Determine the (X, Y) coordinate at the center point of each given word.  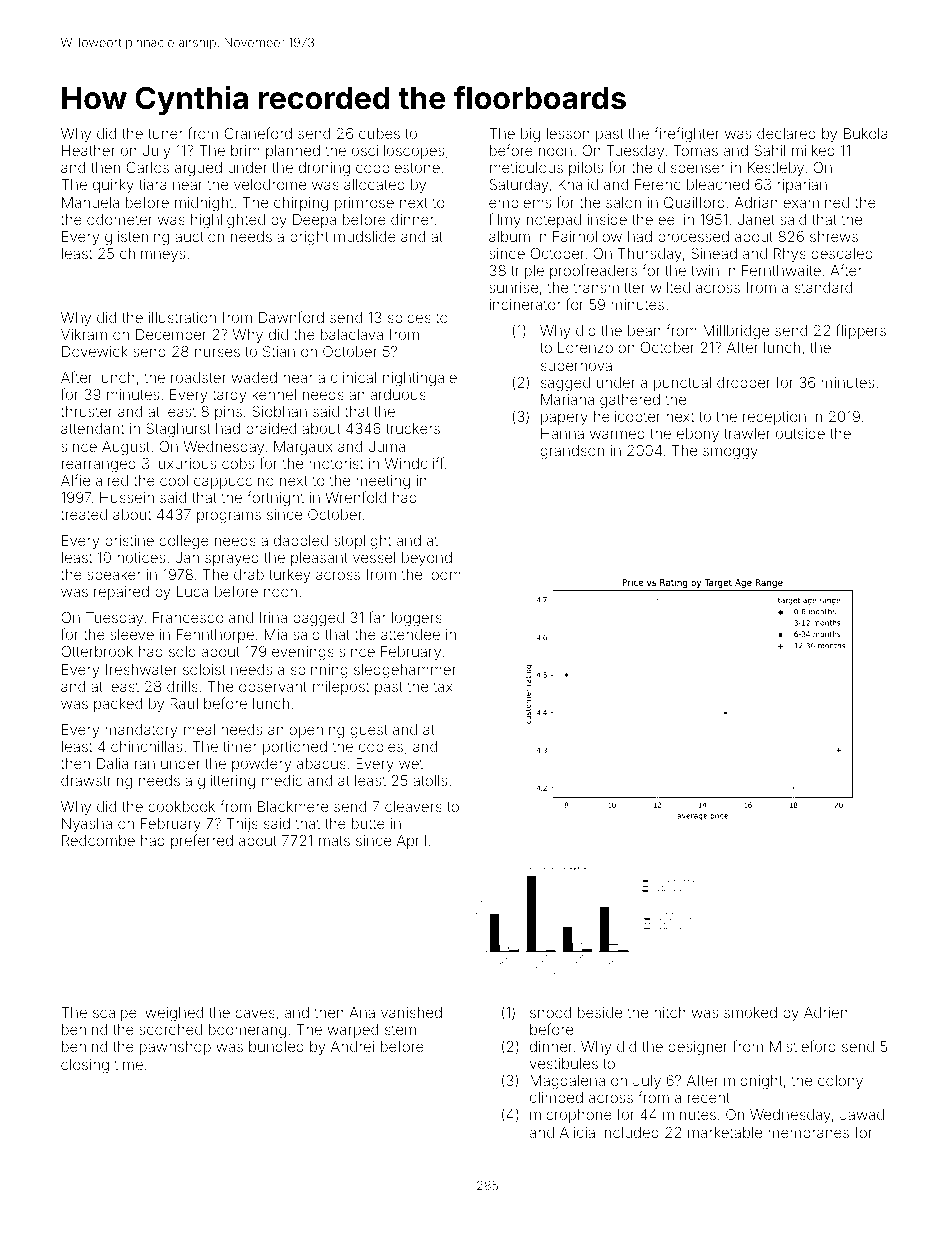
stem (400, 1030)
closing (85, 1066)
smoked (750, 1012)
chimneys (152, 255)
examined (816, 202)
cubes (379, 133)
